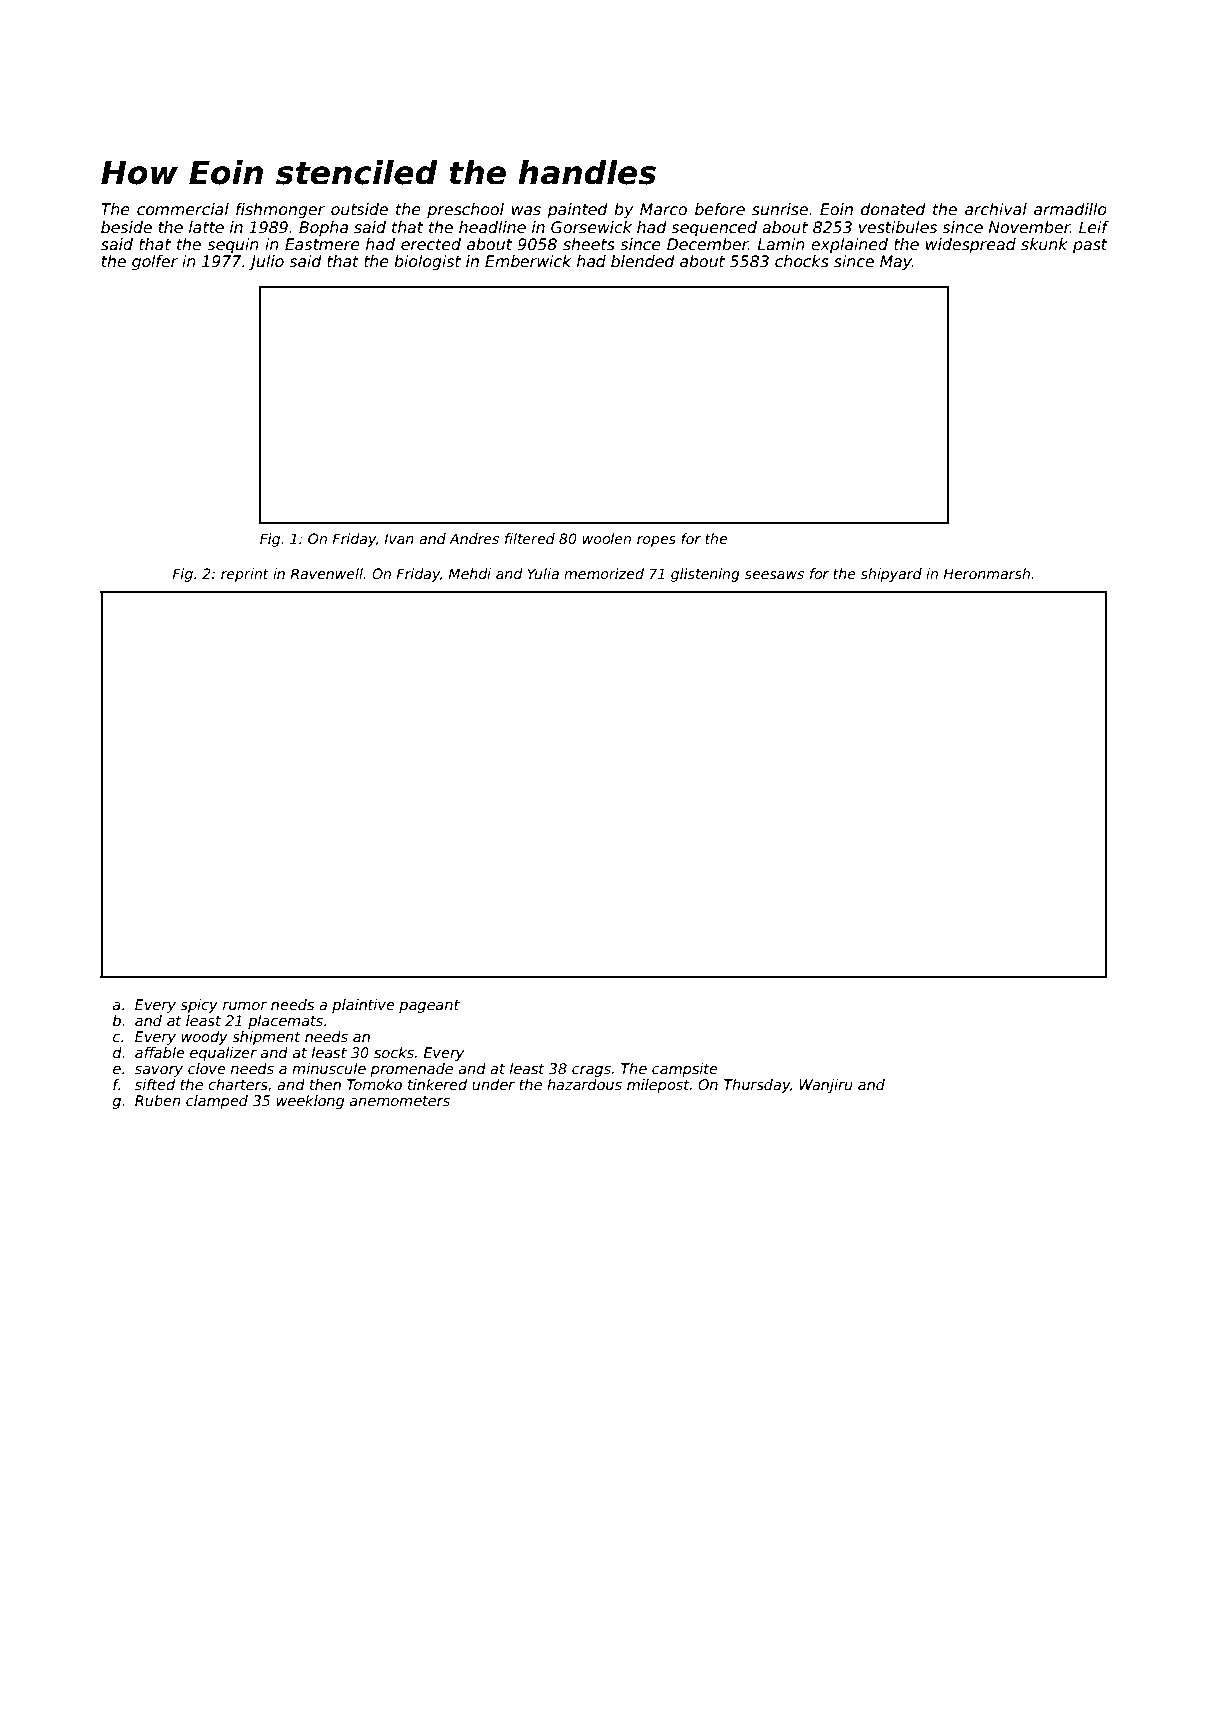  What do you see at coordinates (896, 262) in the screenshot?
I see `May` at bounding box center [896, 262].
